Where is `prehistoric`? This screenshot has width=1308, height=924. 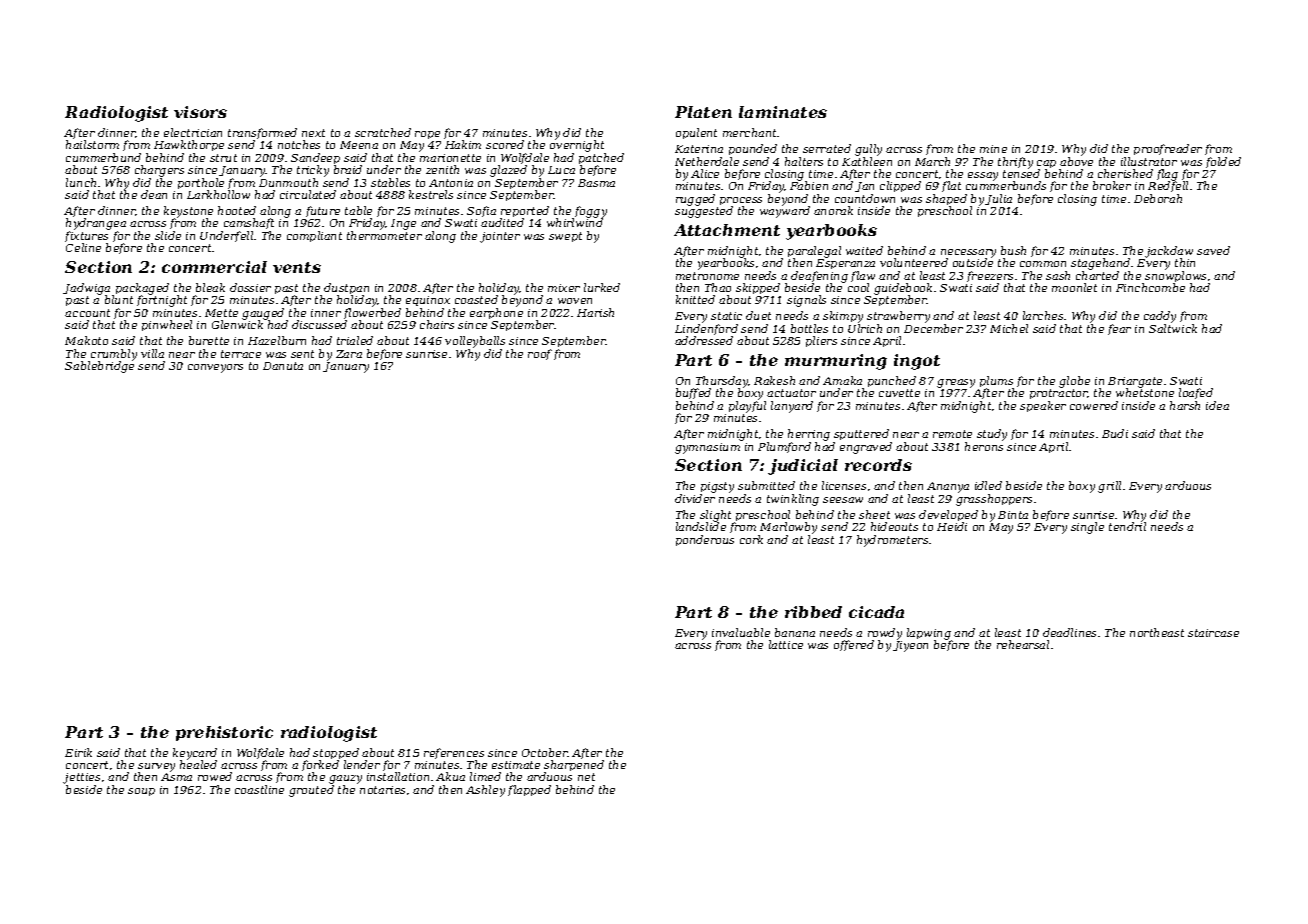
prehistoric is located at coordinates (224, 733).
